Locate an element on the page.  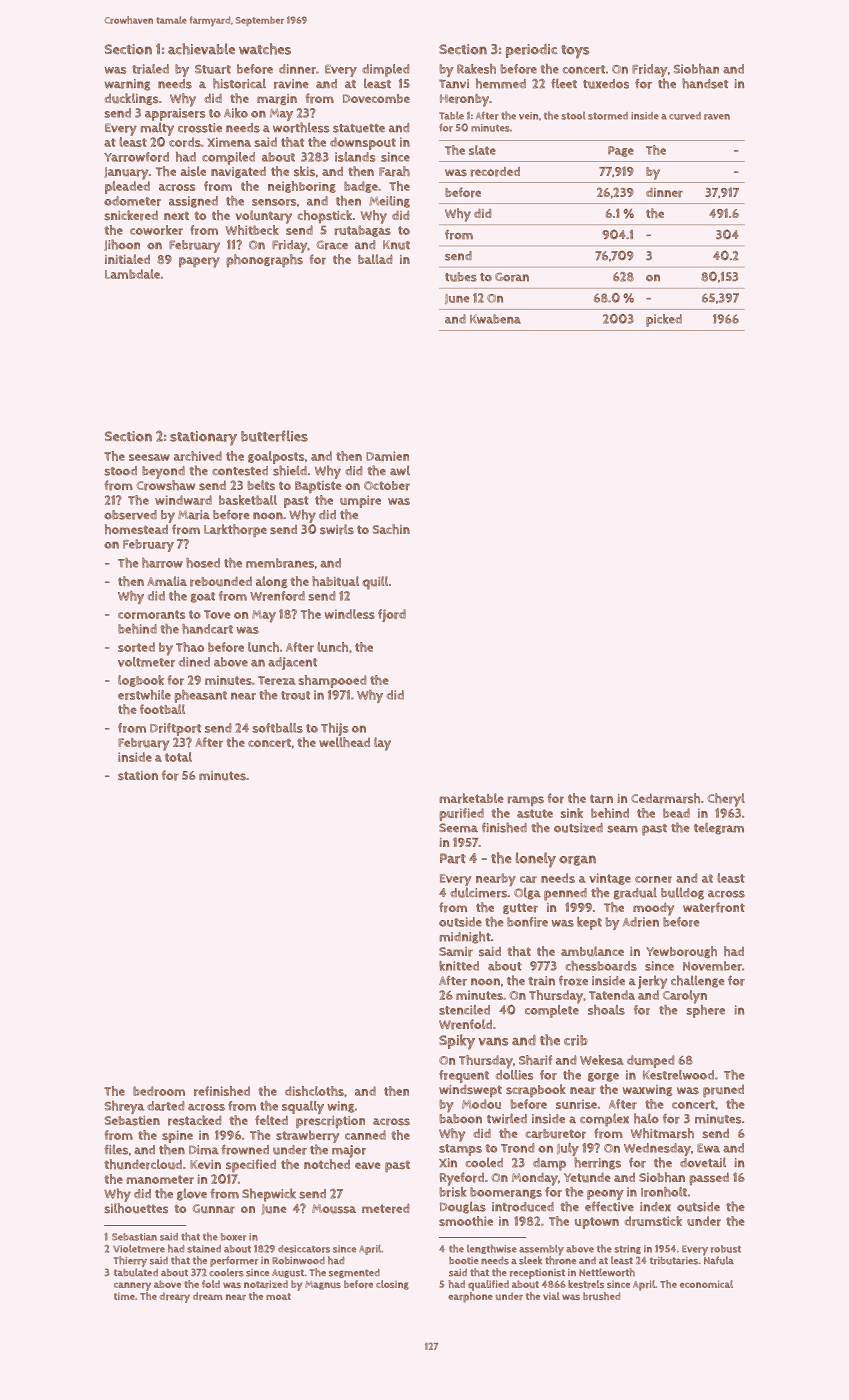
historical is located at coordinates (239, 83).
